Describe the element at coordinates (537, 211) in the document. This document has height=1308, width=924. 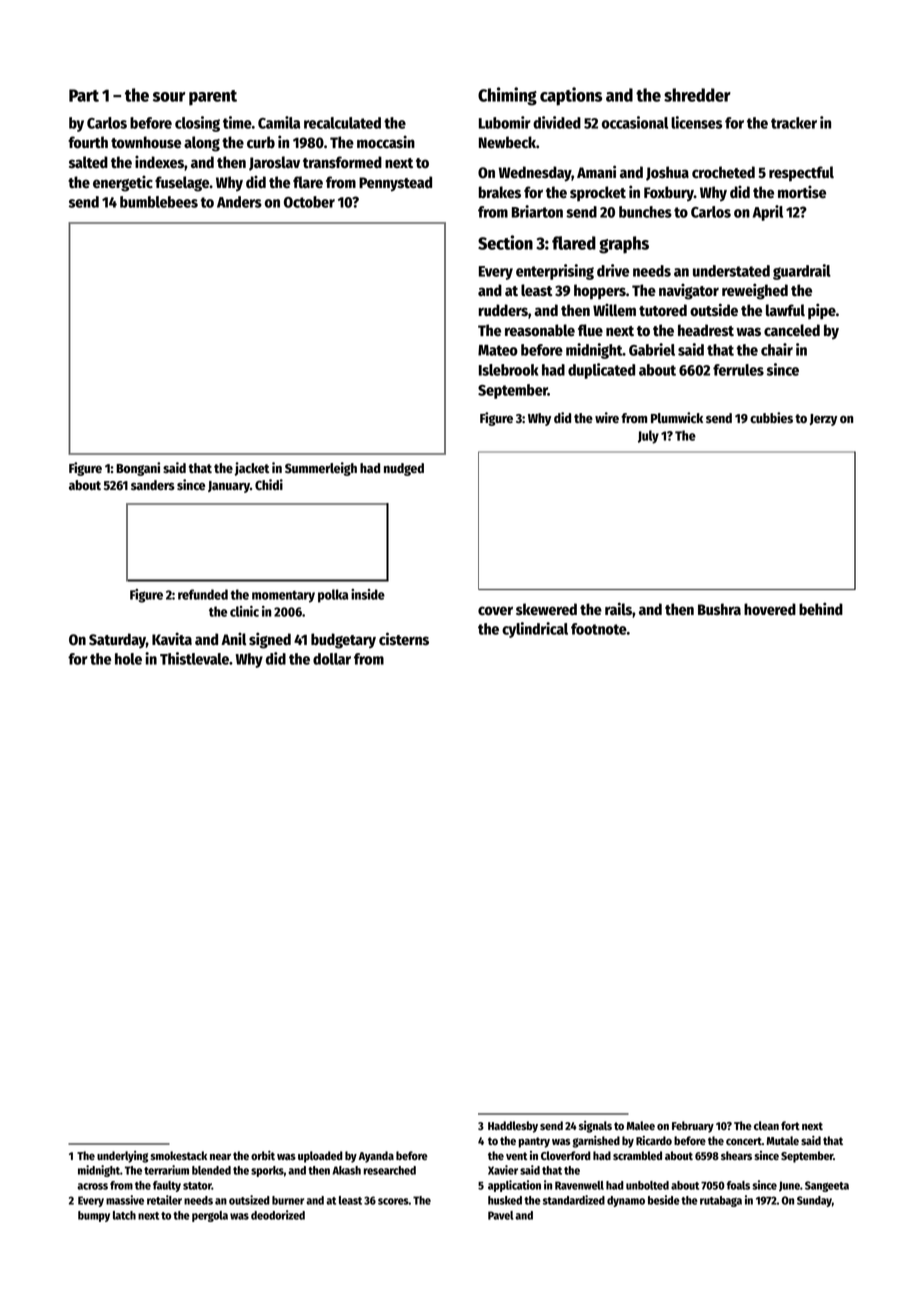
I see `Briarton` at that location.
